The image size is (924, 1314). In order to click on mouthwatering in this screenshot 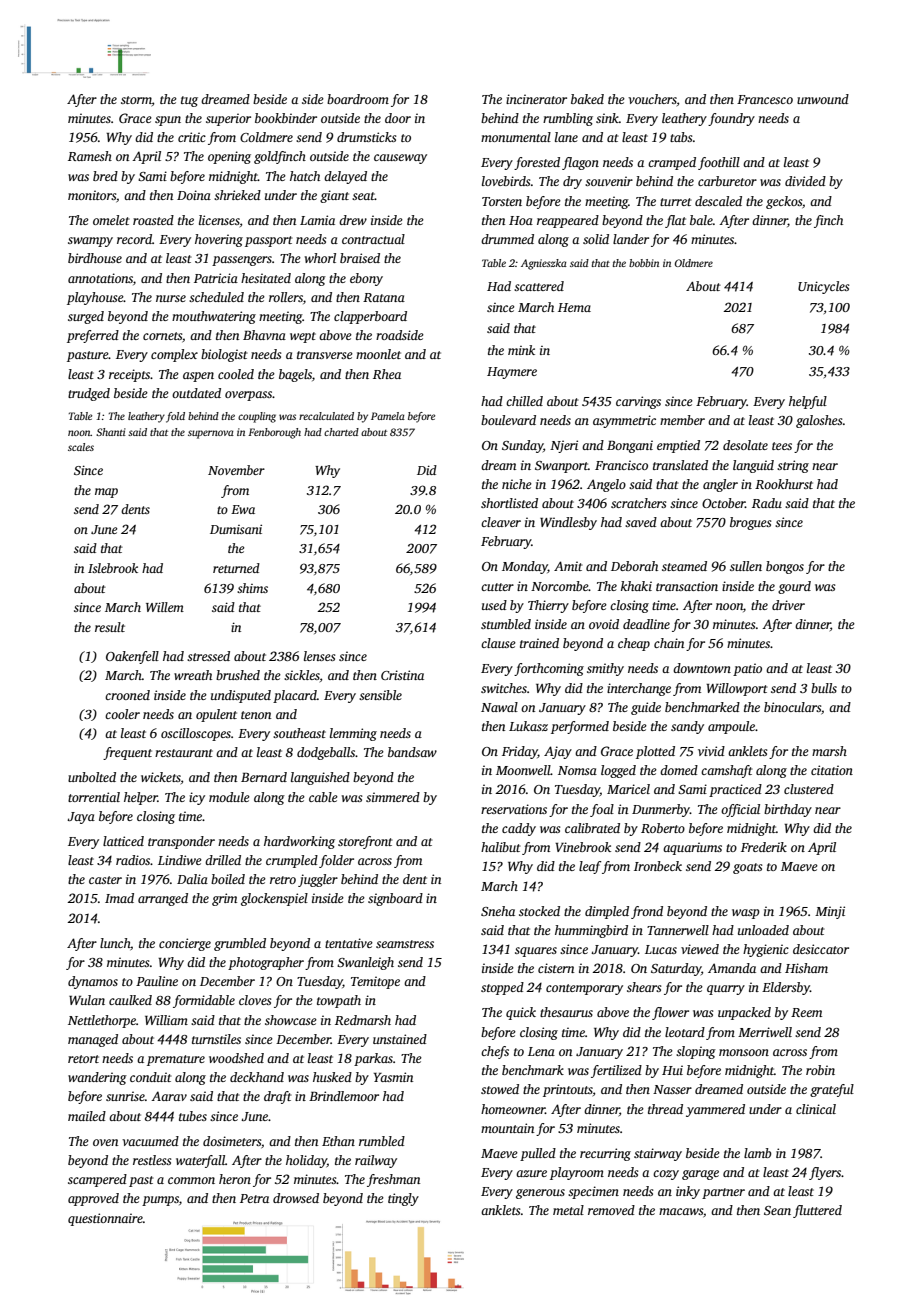, I will do `click(214, 317)`.
